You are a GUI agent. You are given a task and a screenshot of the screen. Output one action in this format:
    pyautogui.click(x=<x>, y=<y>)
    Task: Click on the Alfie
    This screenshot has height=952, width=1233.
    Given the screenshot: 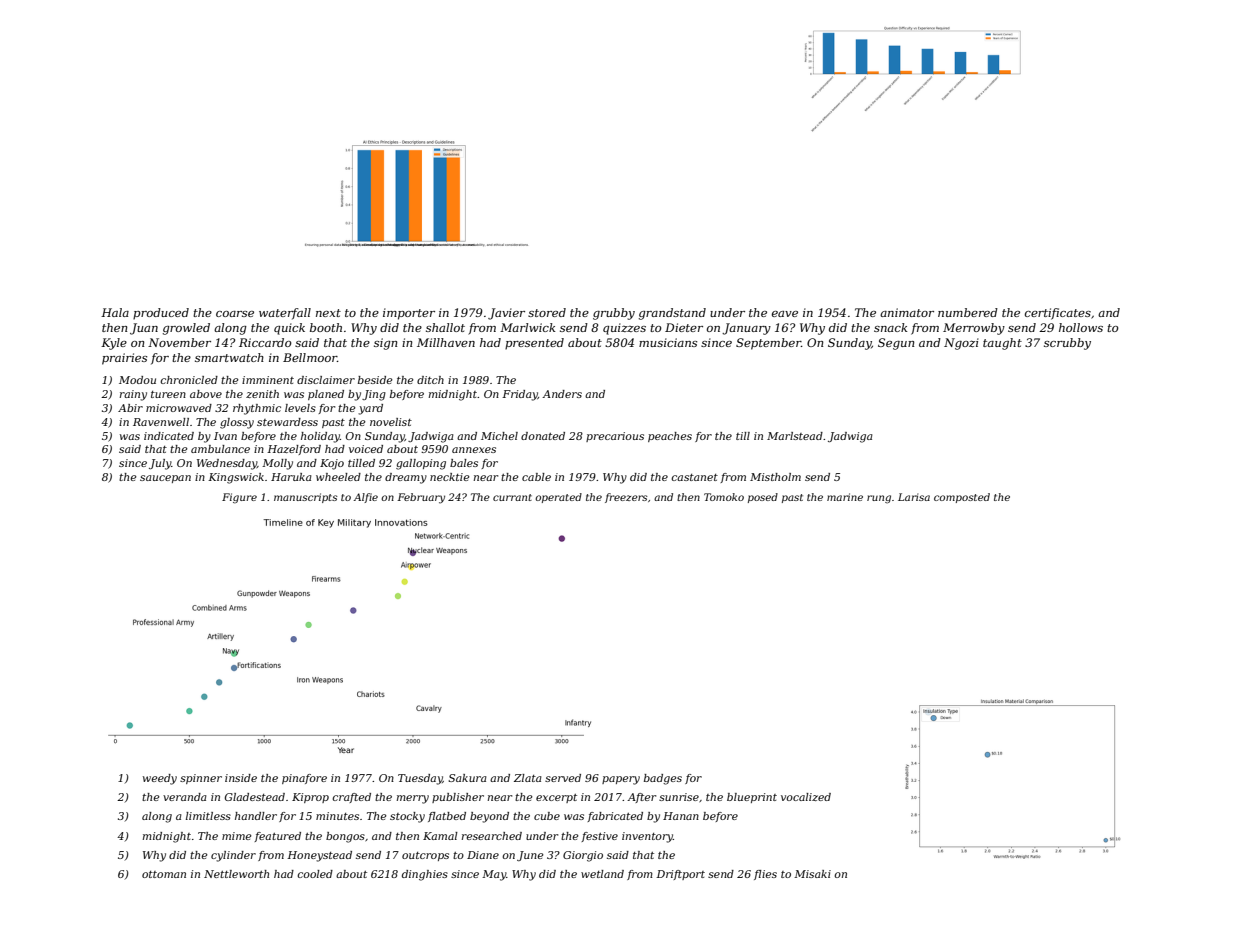 What is the action you would take?
    pyautogui.click(x=366, y=498)
